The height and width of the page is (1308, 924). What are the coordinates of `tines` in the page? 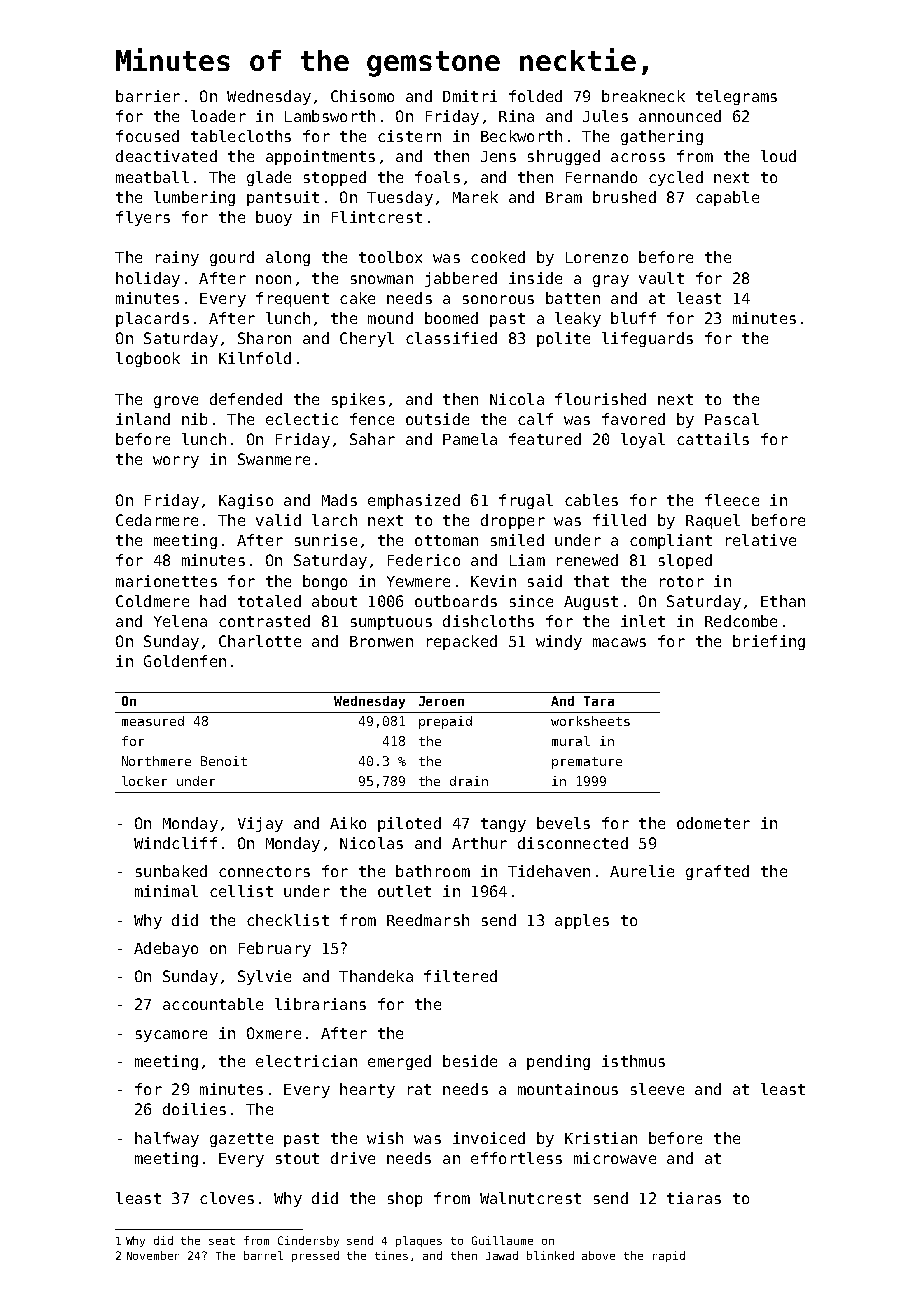 It's located at (391, 1255).
